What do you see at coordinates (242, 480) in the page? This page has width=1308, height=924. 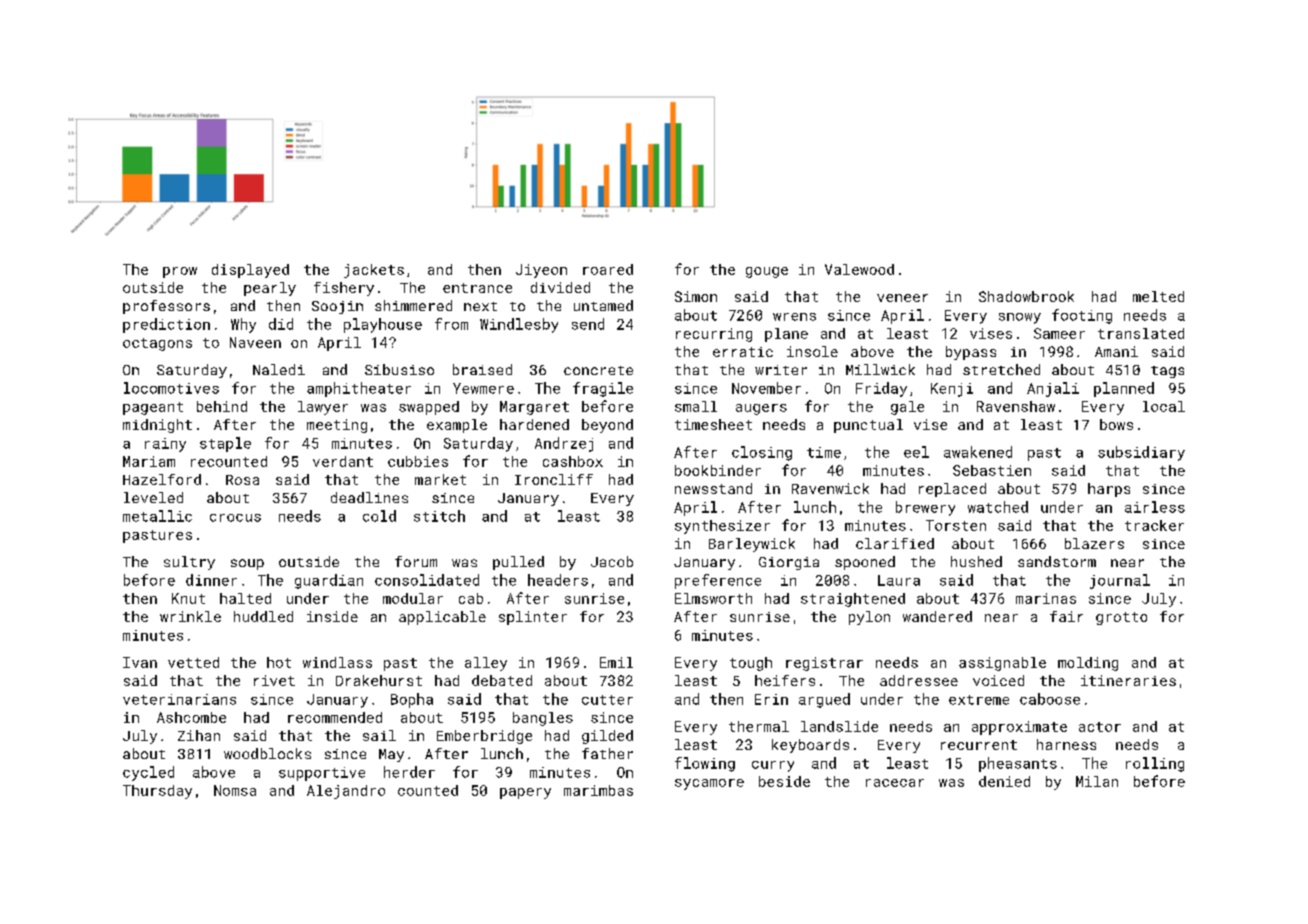 I see `Rosa` at bounding box center [242, 480].
